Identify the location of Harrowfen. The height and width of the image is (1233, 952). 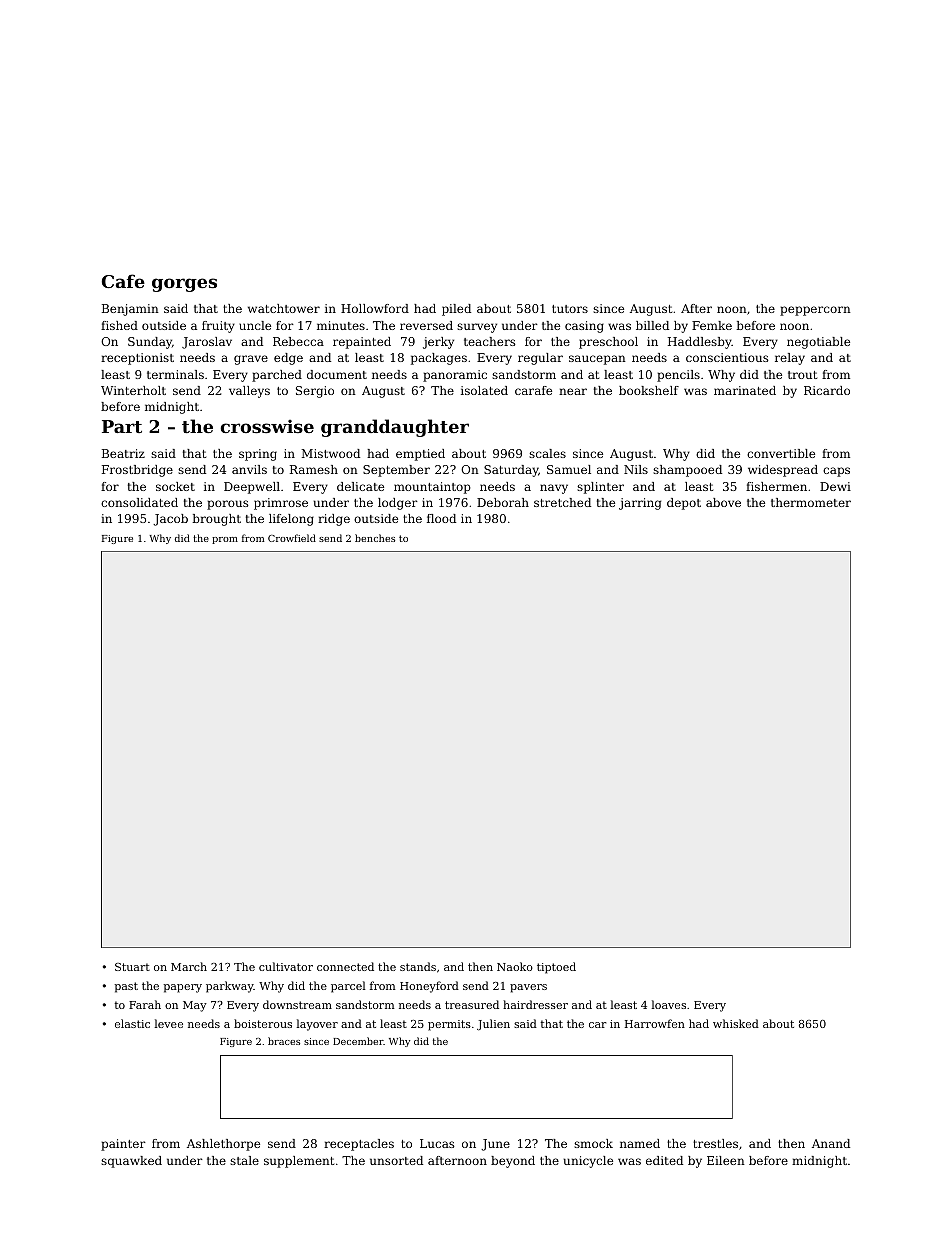
(655, 1023).
